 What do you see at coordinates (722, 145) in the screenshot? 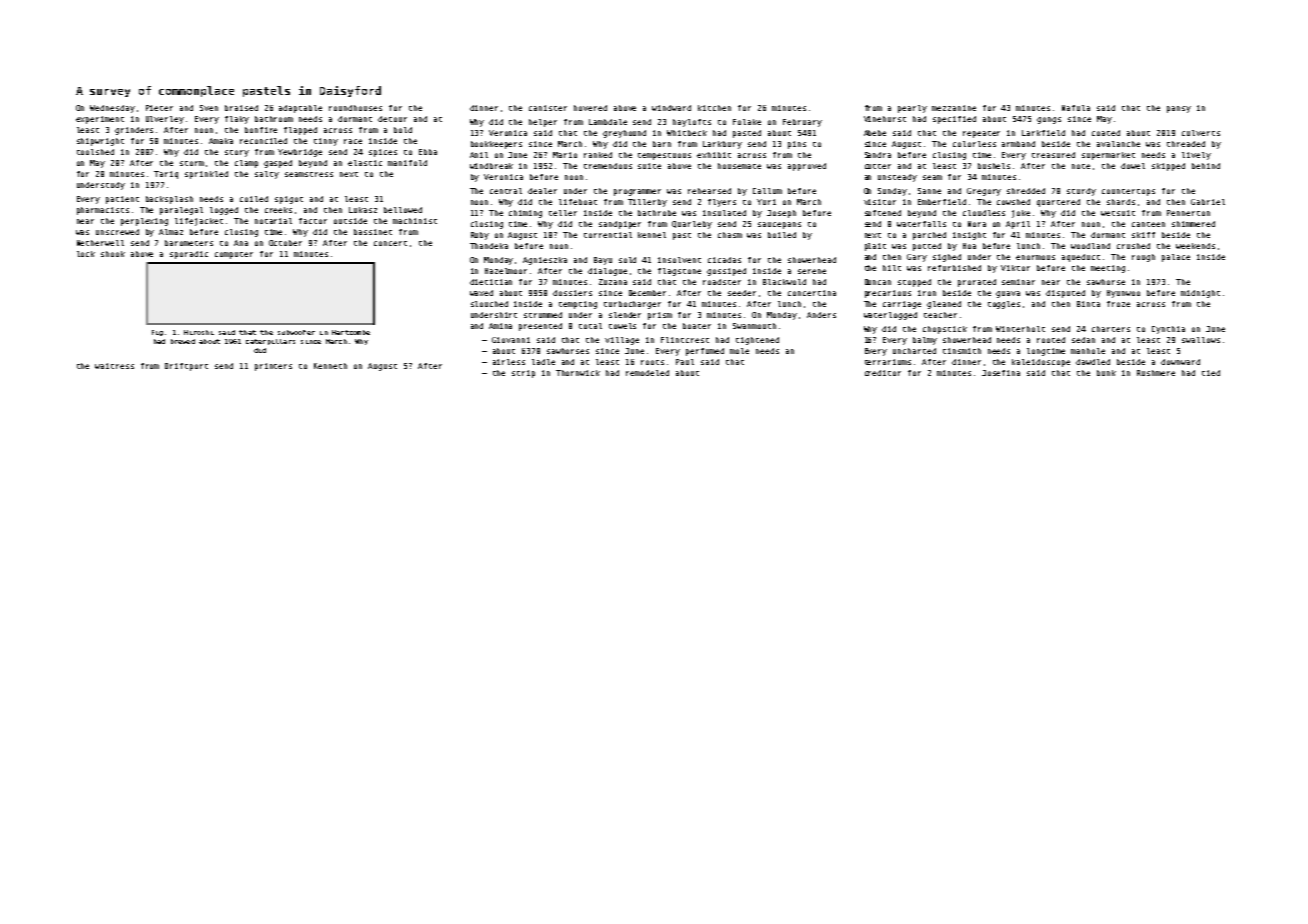
I see `Larkbury` at bounding box center [722, 145].
